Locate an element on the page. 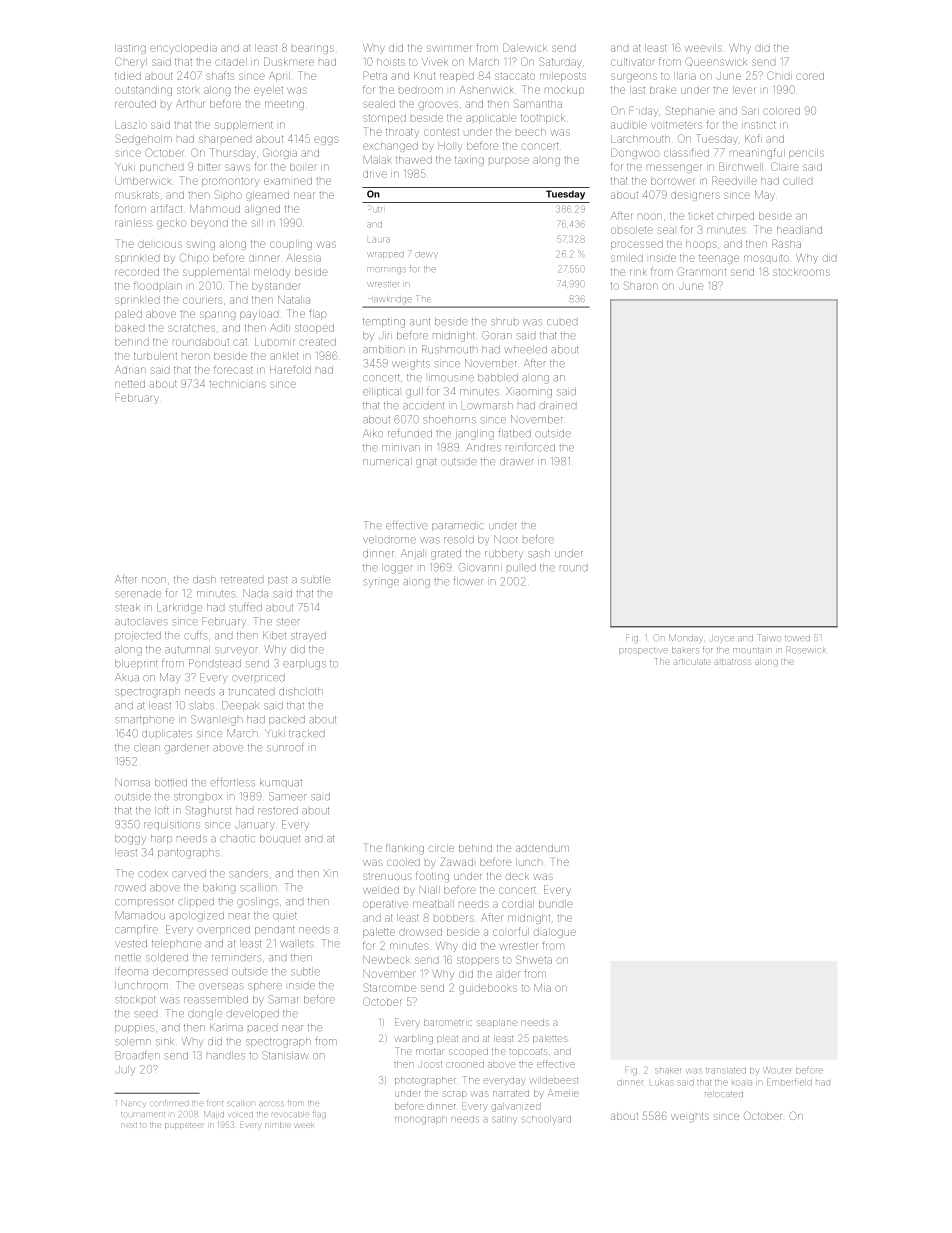 Image resolution: width=952 pixels, height=1233 pixels. technicians is located at coordinates (237, 384).
